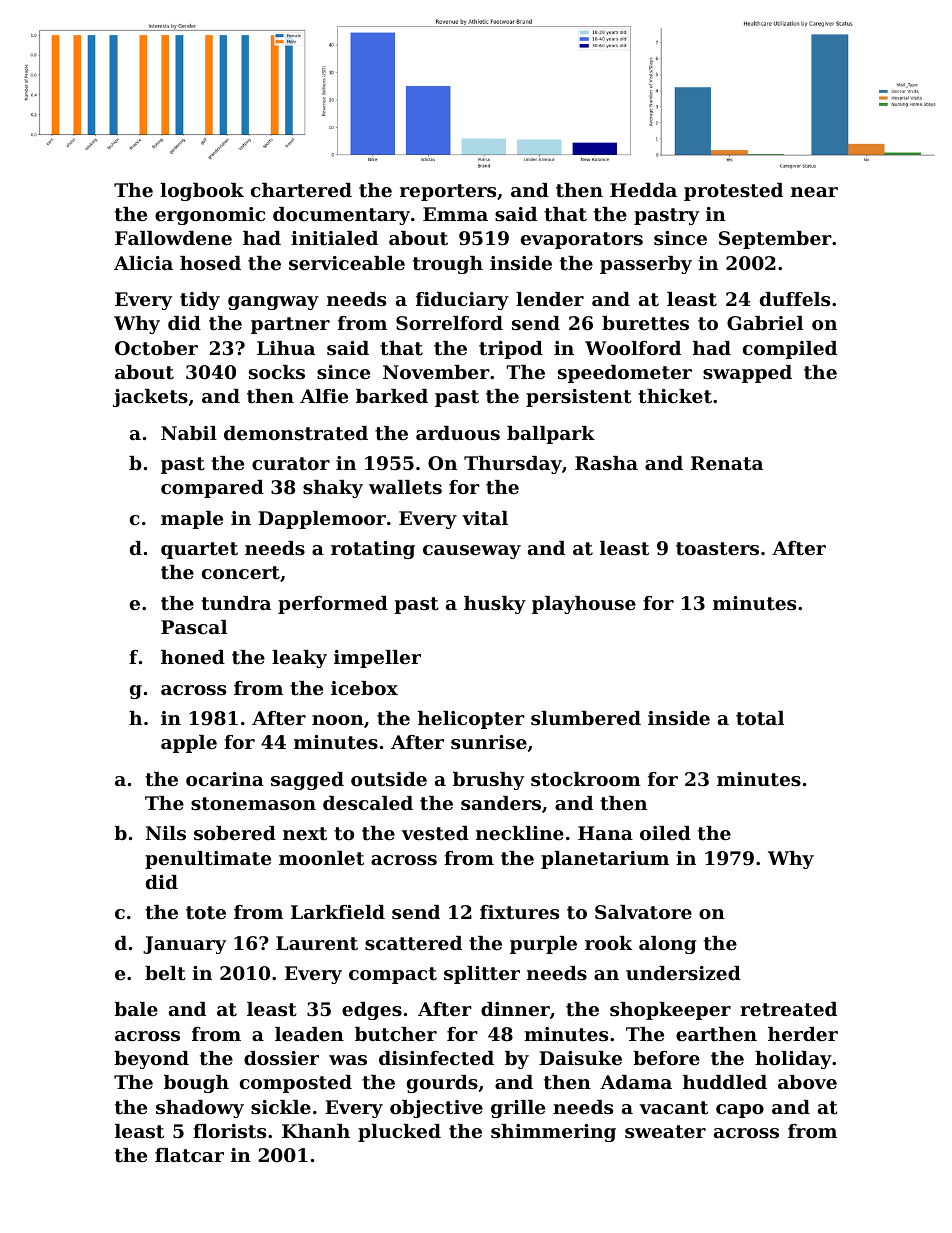 The width and height of the screenshot is (952, 1233). What do you see at coordinates (333, 605) in the screenshot?
I see `performed` at bounding box center [333, 605].
